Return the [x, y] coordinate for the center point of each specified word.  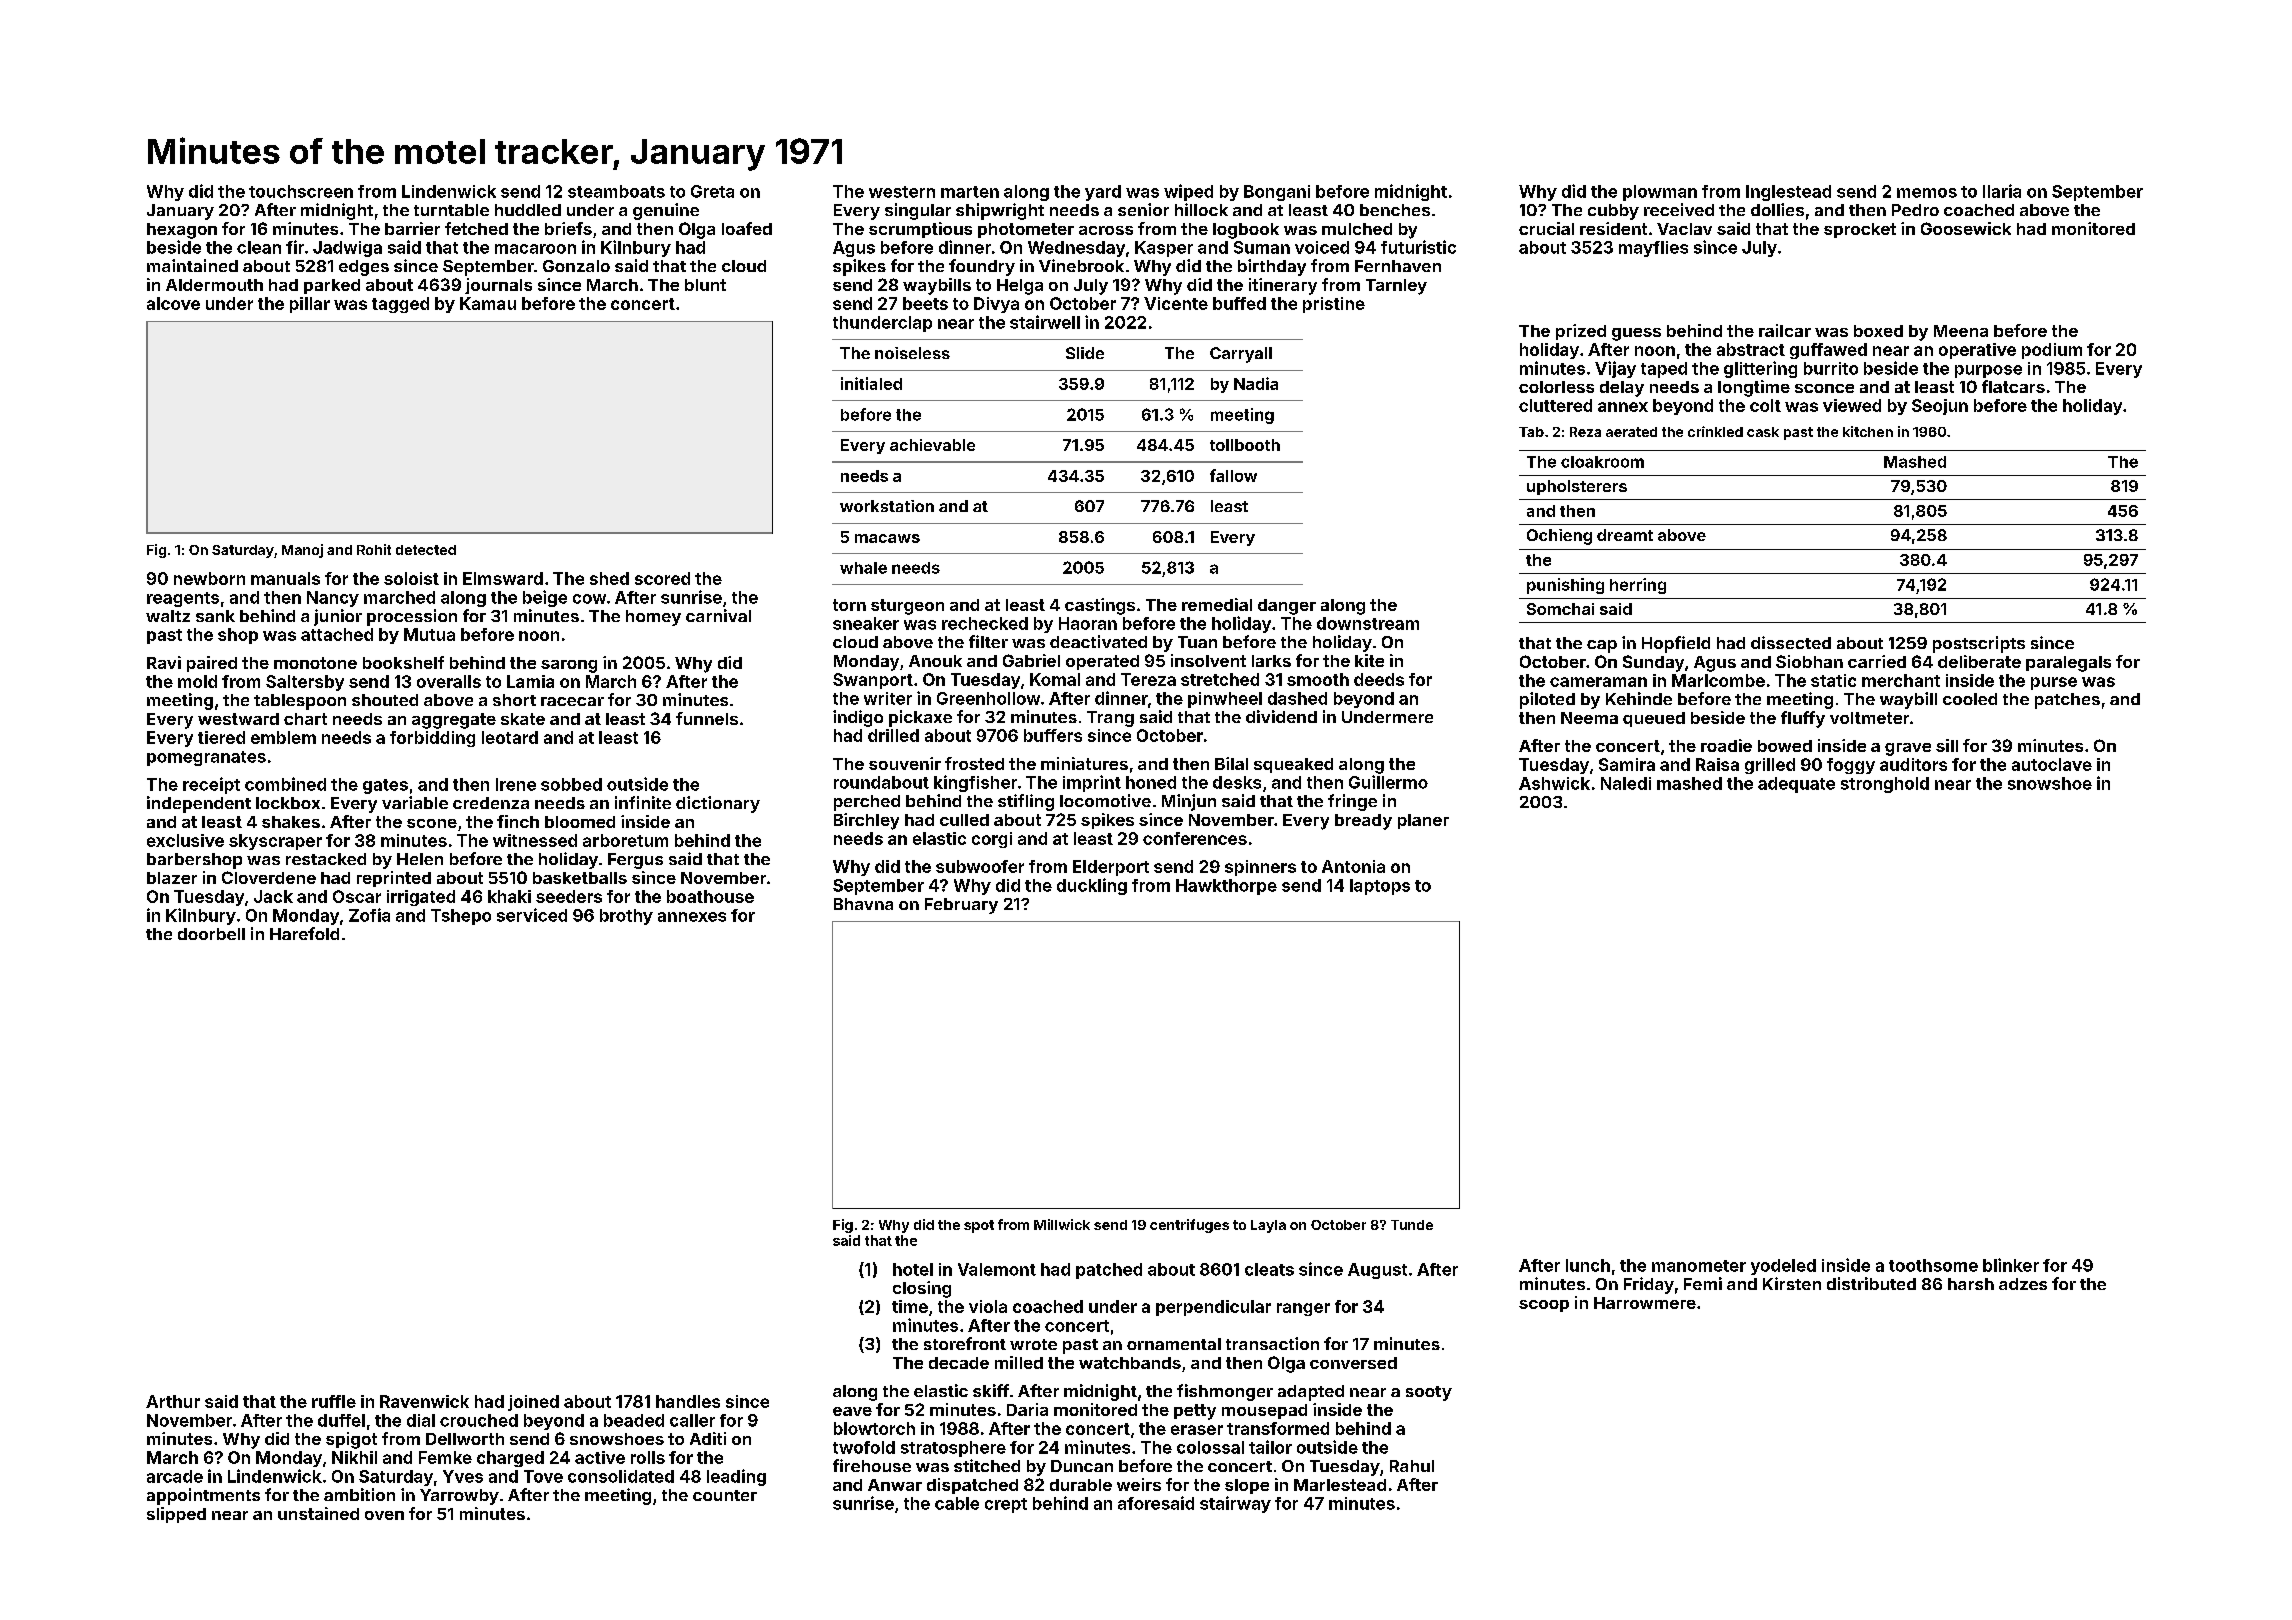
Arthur [173, 1401]
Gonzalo [576, 266]
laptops [1380, 887]
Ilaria [2002, 191]
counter [725, 1495]
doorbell [211, 934]
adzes [2023, 1284]
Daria [1027, 1409]
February [961, 906]
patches [2067, 701]
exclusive [185, 840]
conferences [1195, 838]
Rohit [374, 549]
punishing [1565, 586]
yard [1103, 193]
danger [1287, 607]
